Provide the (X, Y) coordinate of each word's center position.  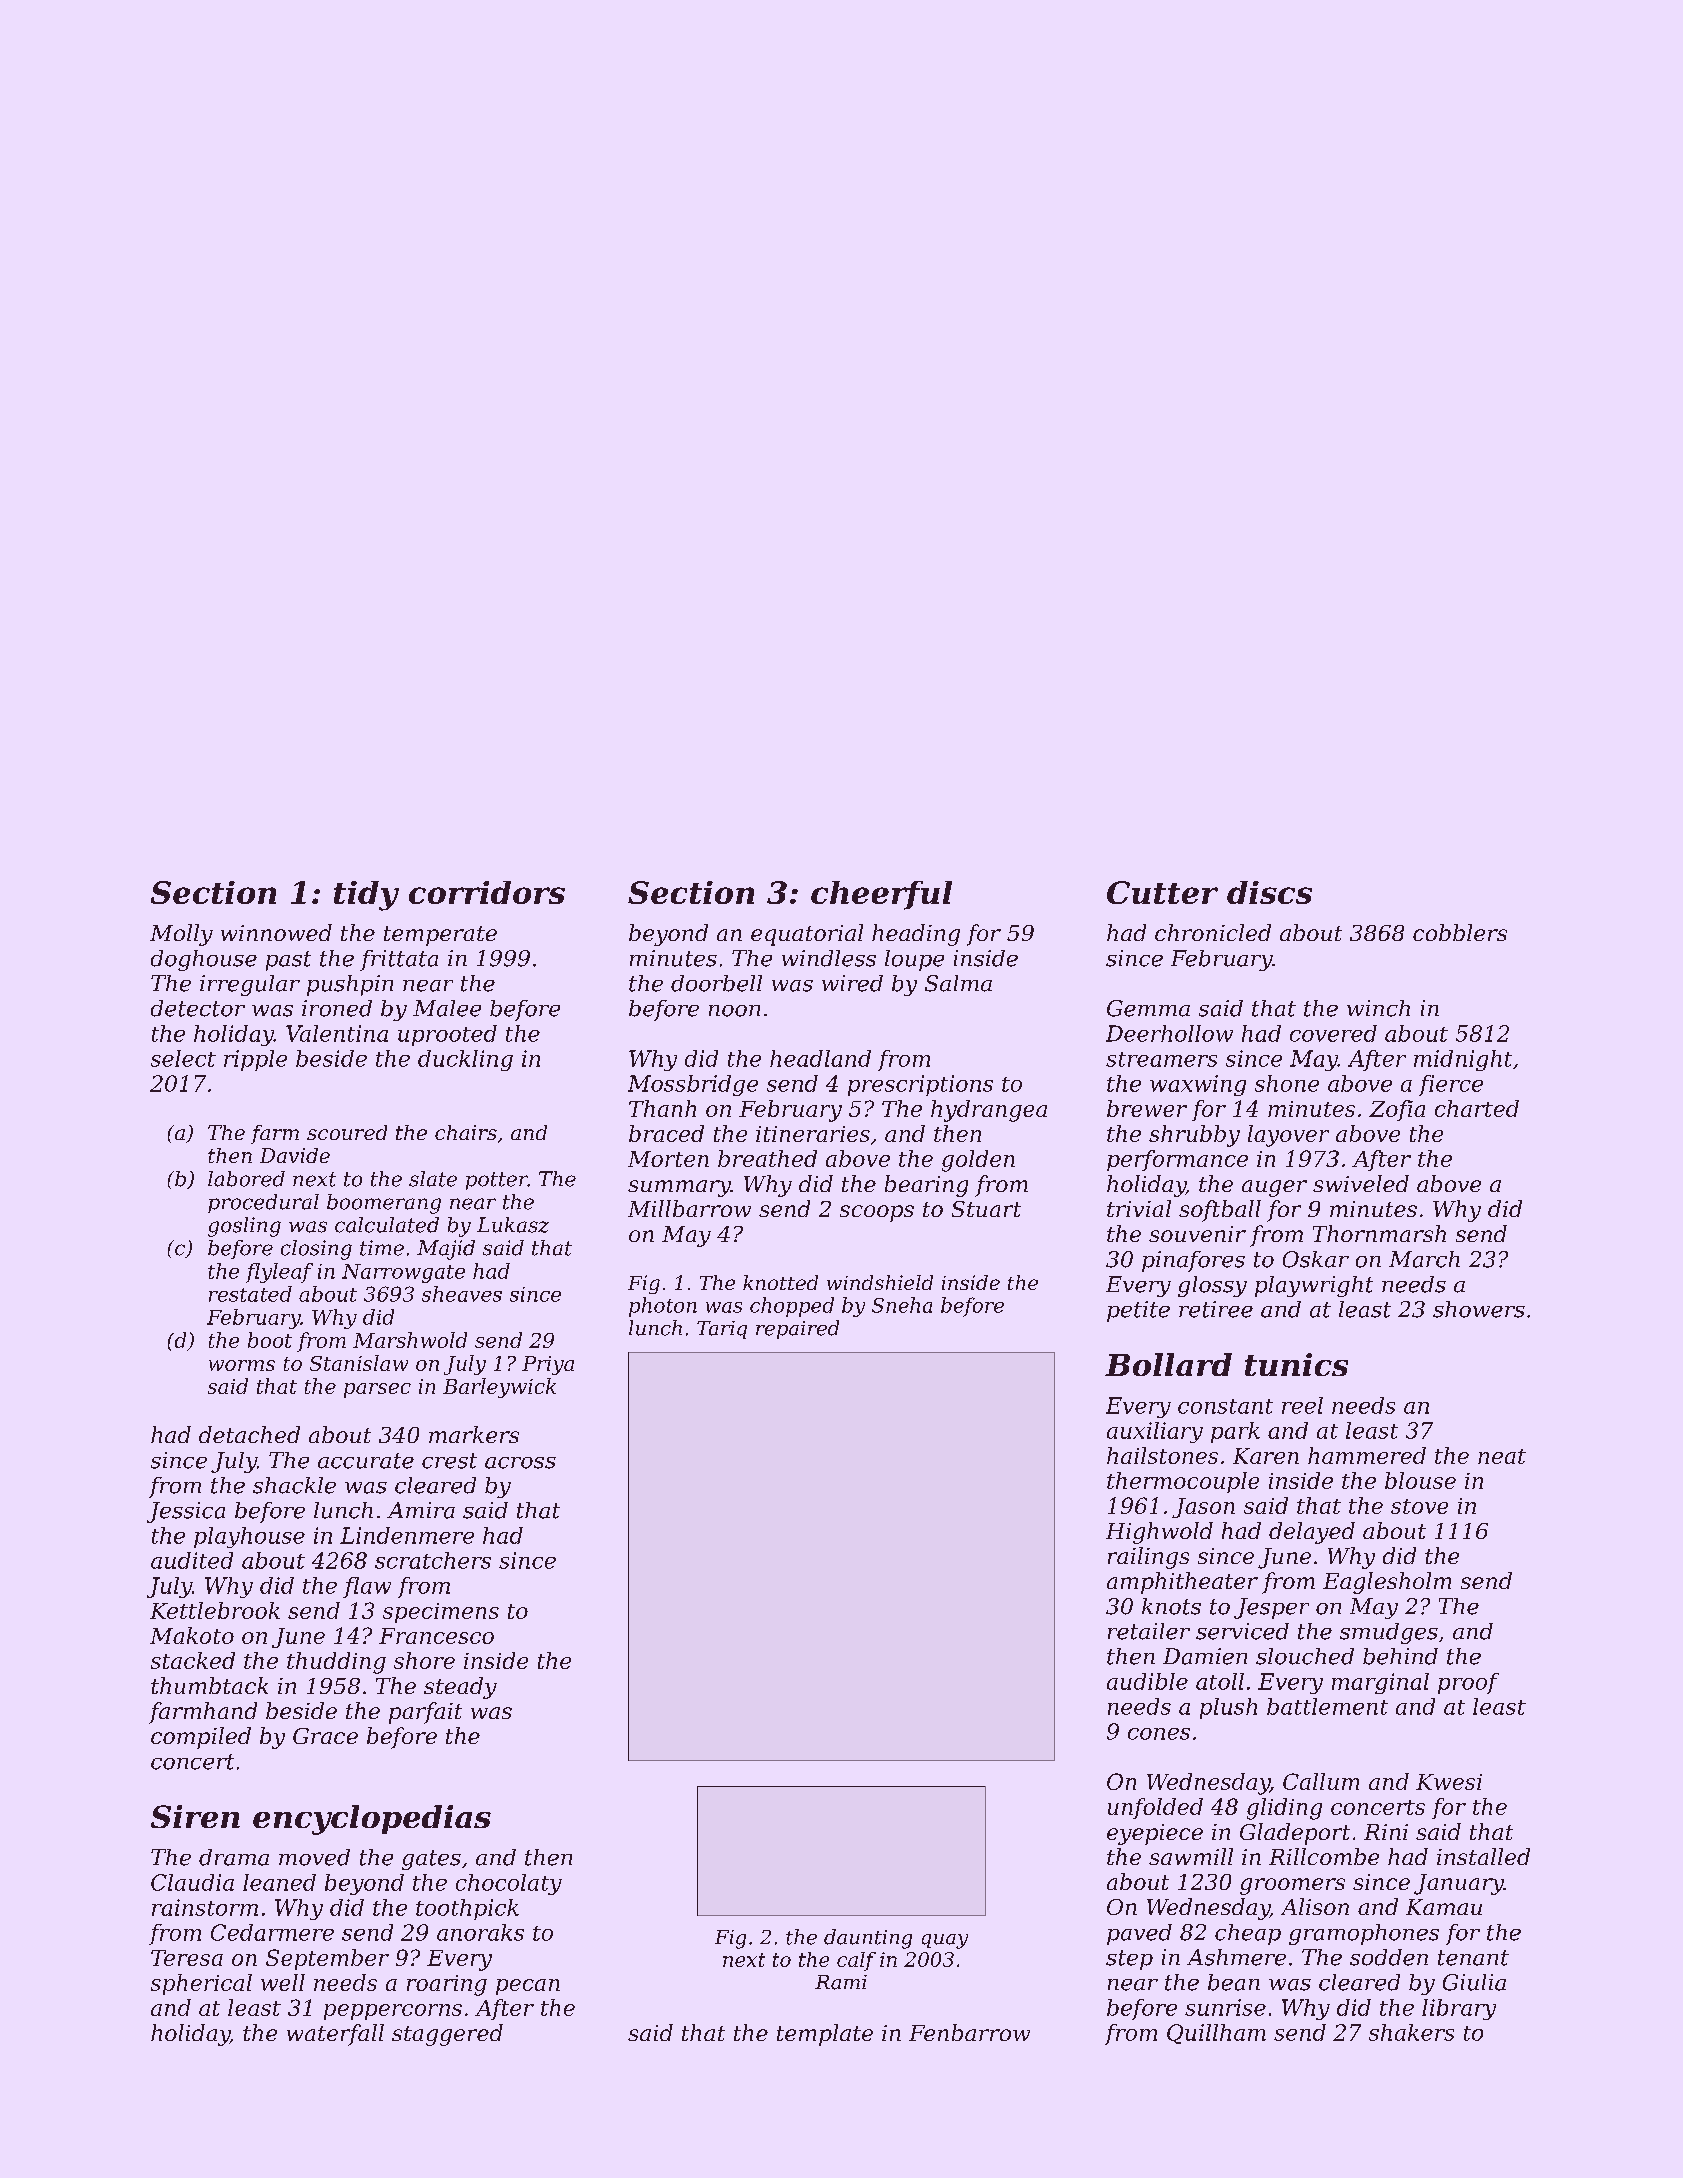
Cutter (1162, 892)
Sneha (902, 1305)
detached (249, 1434)
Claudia (192, 1882)
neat (1502, 1456)
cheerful (881, 895)
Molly (181, 935)
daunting (868, 1939)
